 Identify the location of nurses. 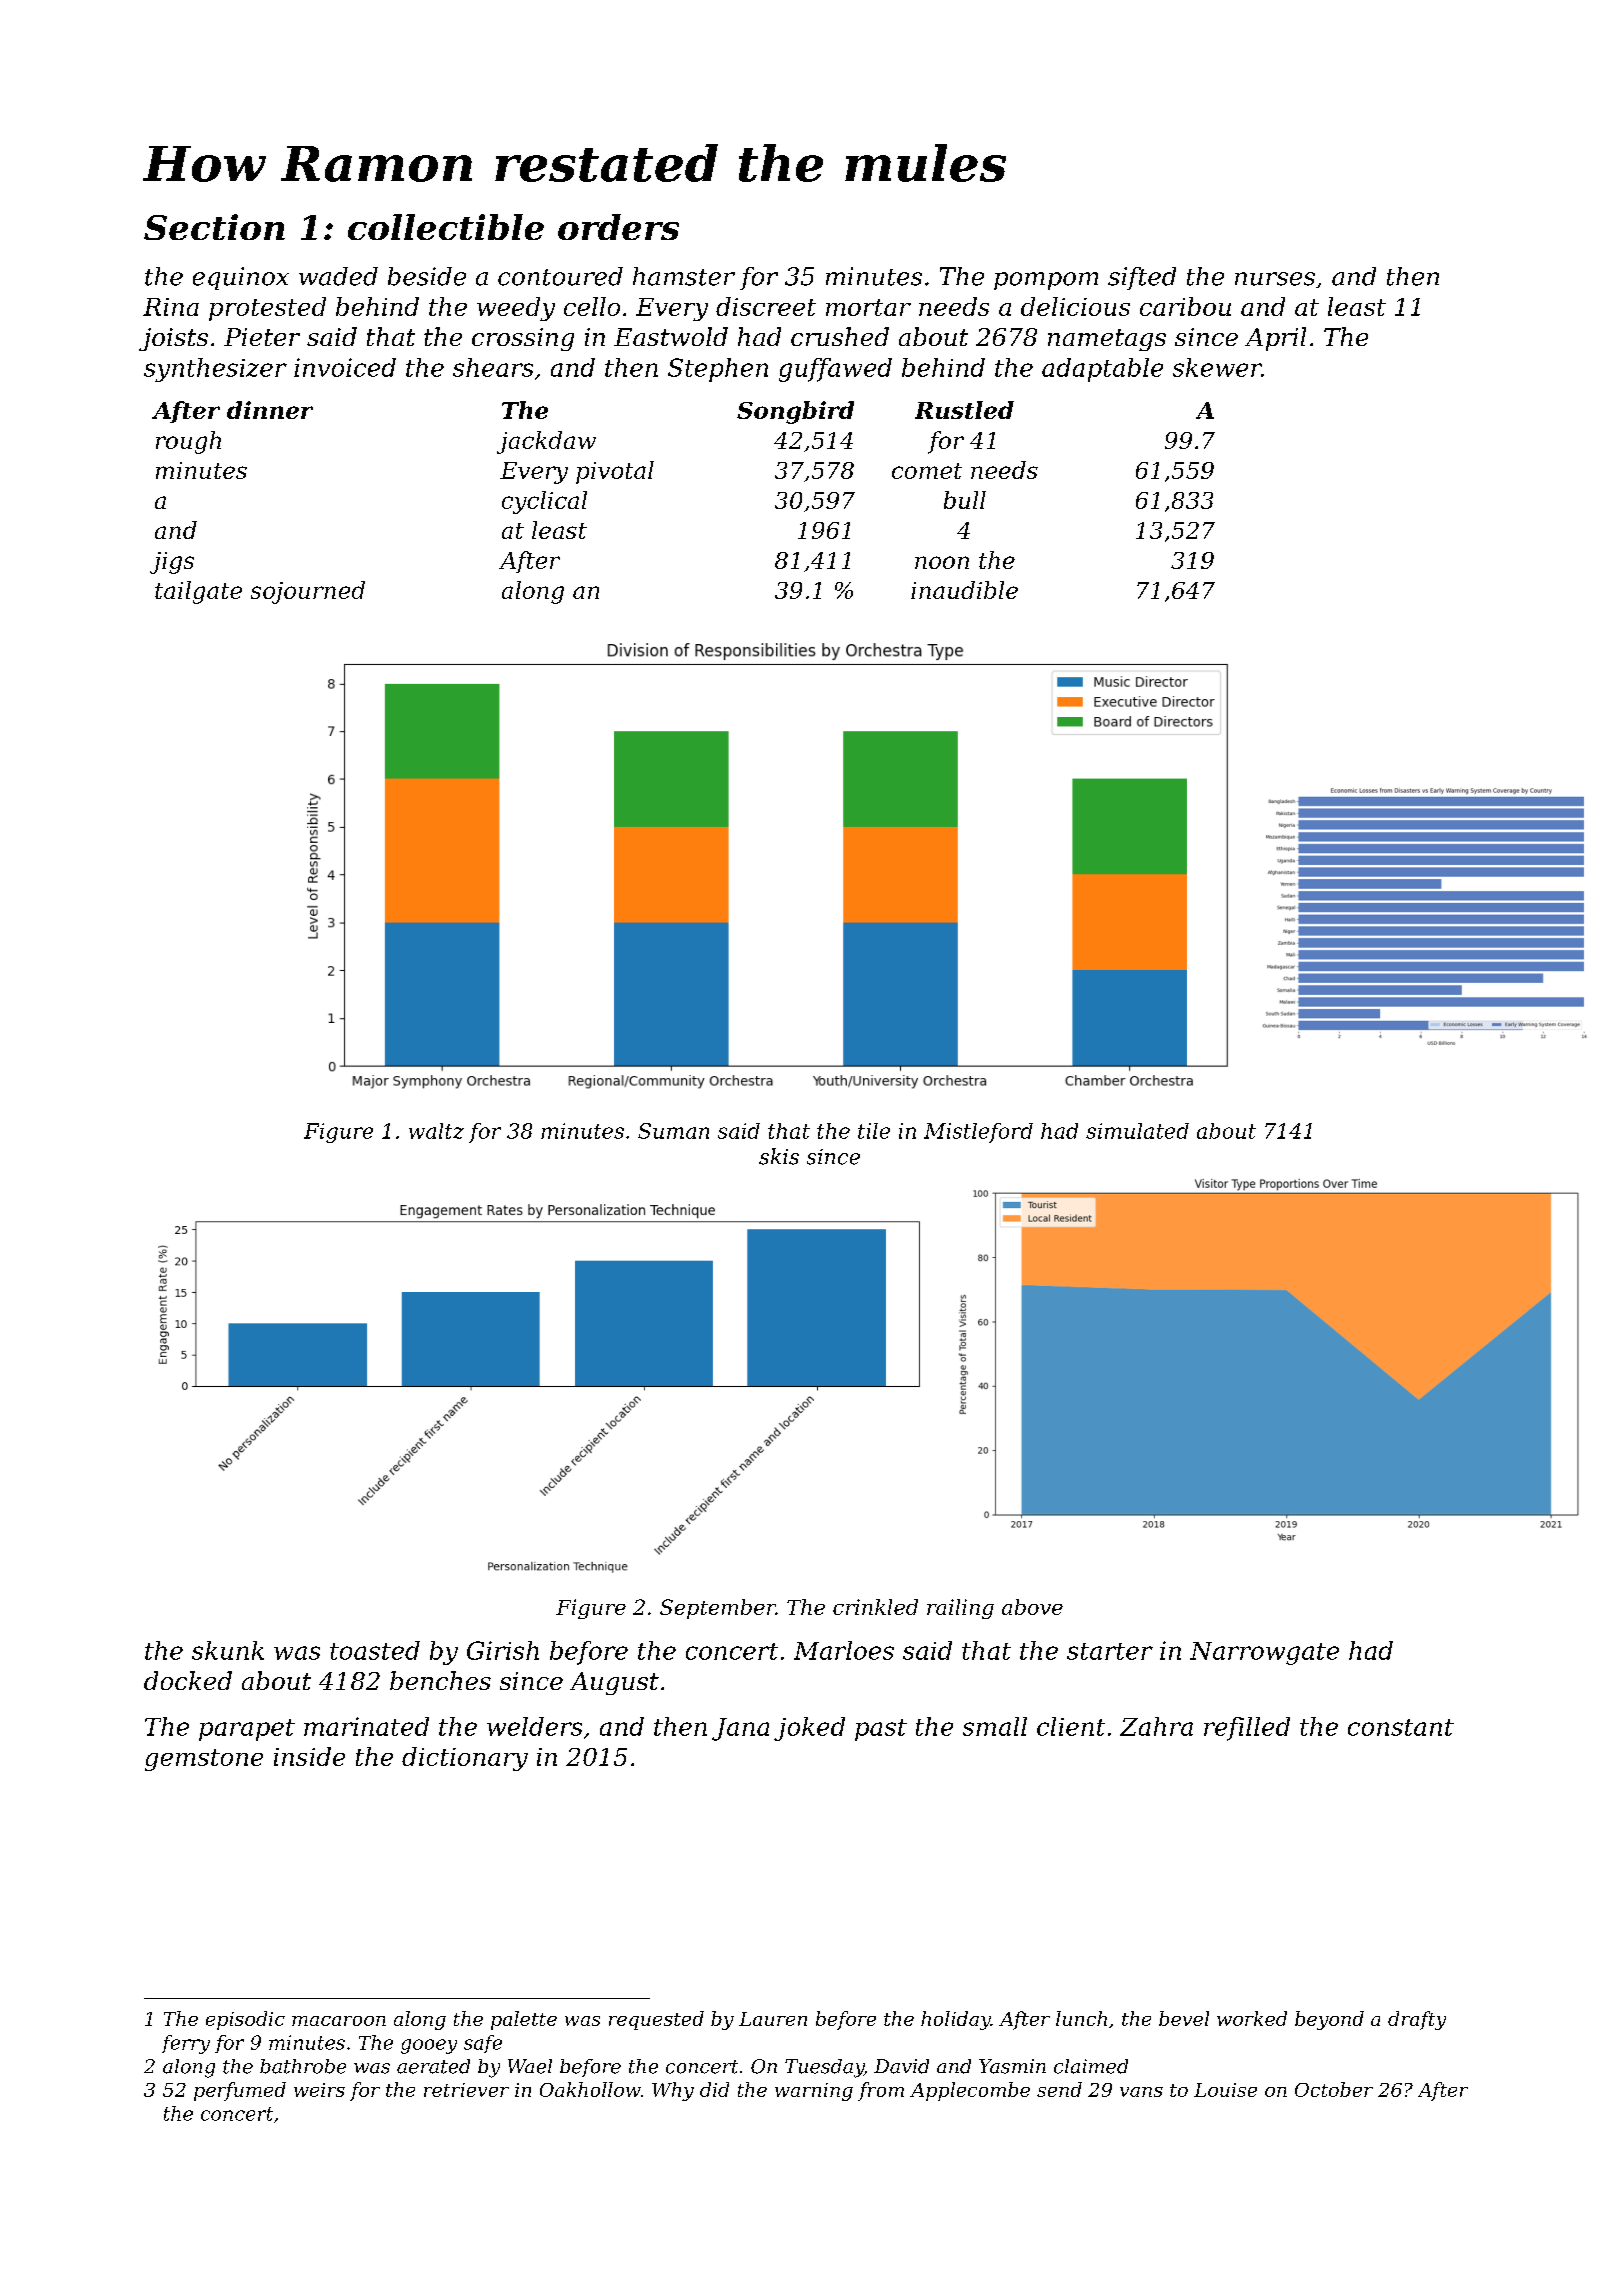
(1275, 279).
